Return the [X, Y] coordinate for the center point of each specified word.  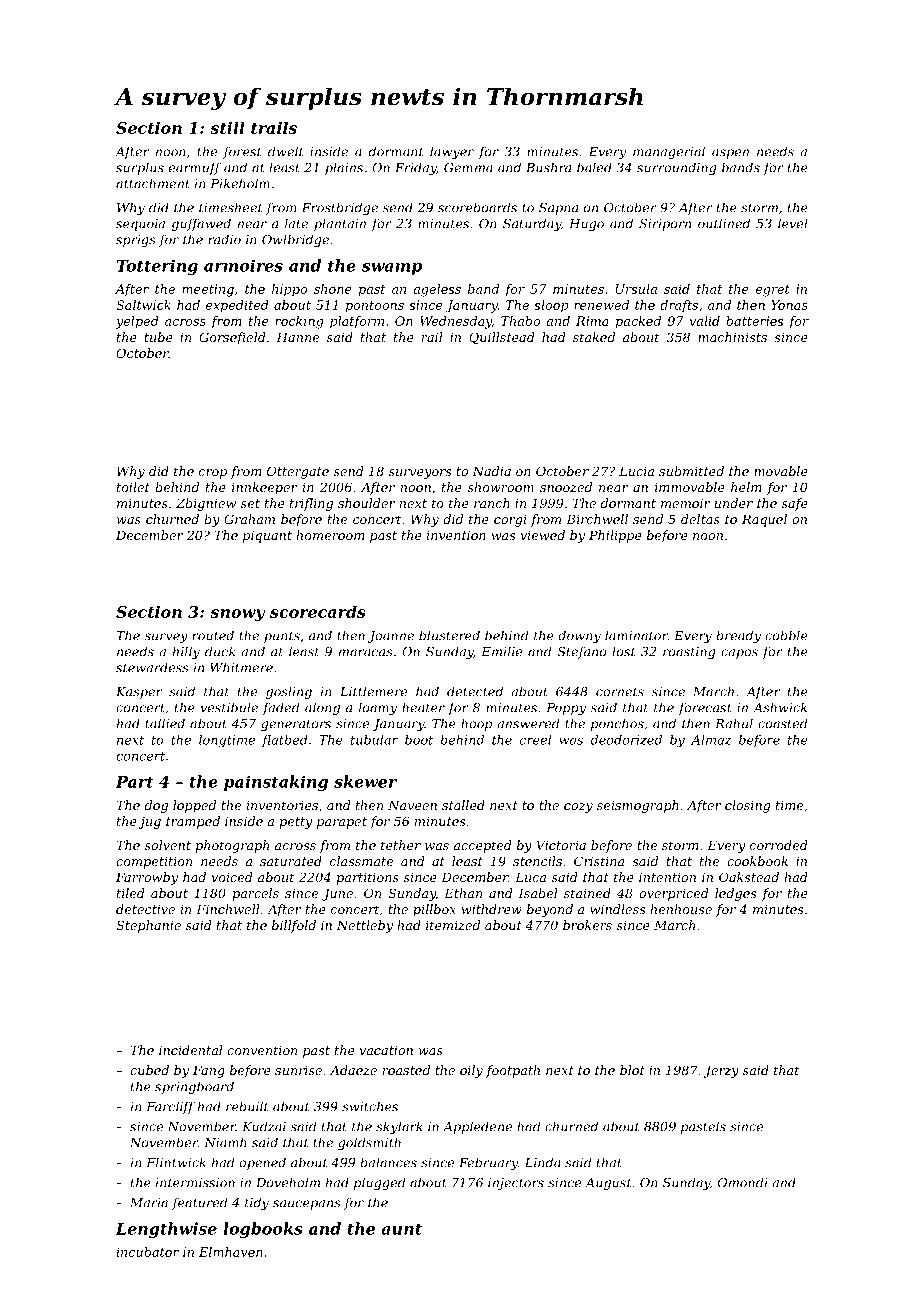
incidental [190, 1050]
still [227, 127]
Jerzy [721, 1071]
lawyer [452, 152]
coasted [782, 723]
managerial [669, 152]
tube [158, 337]
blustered [449, 635]
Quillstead [502, 338]
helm [746, 487]
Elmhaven [231, 1252]
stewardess [152, 667]
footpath [513, 1071]
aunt [401, 1229]
